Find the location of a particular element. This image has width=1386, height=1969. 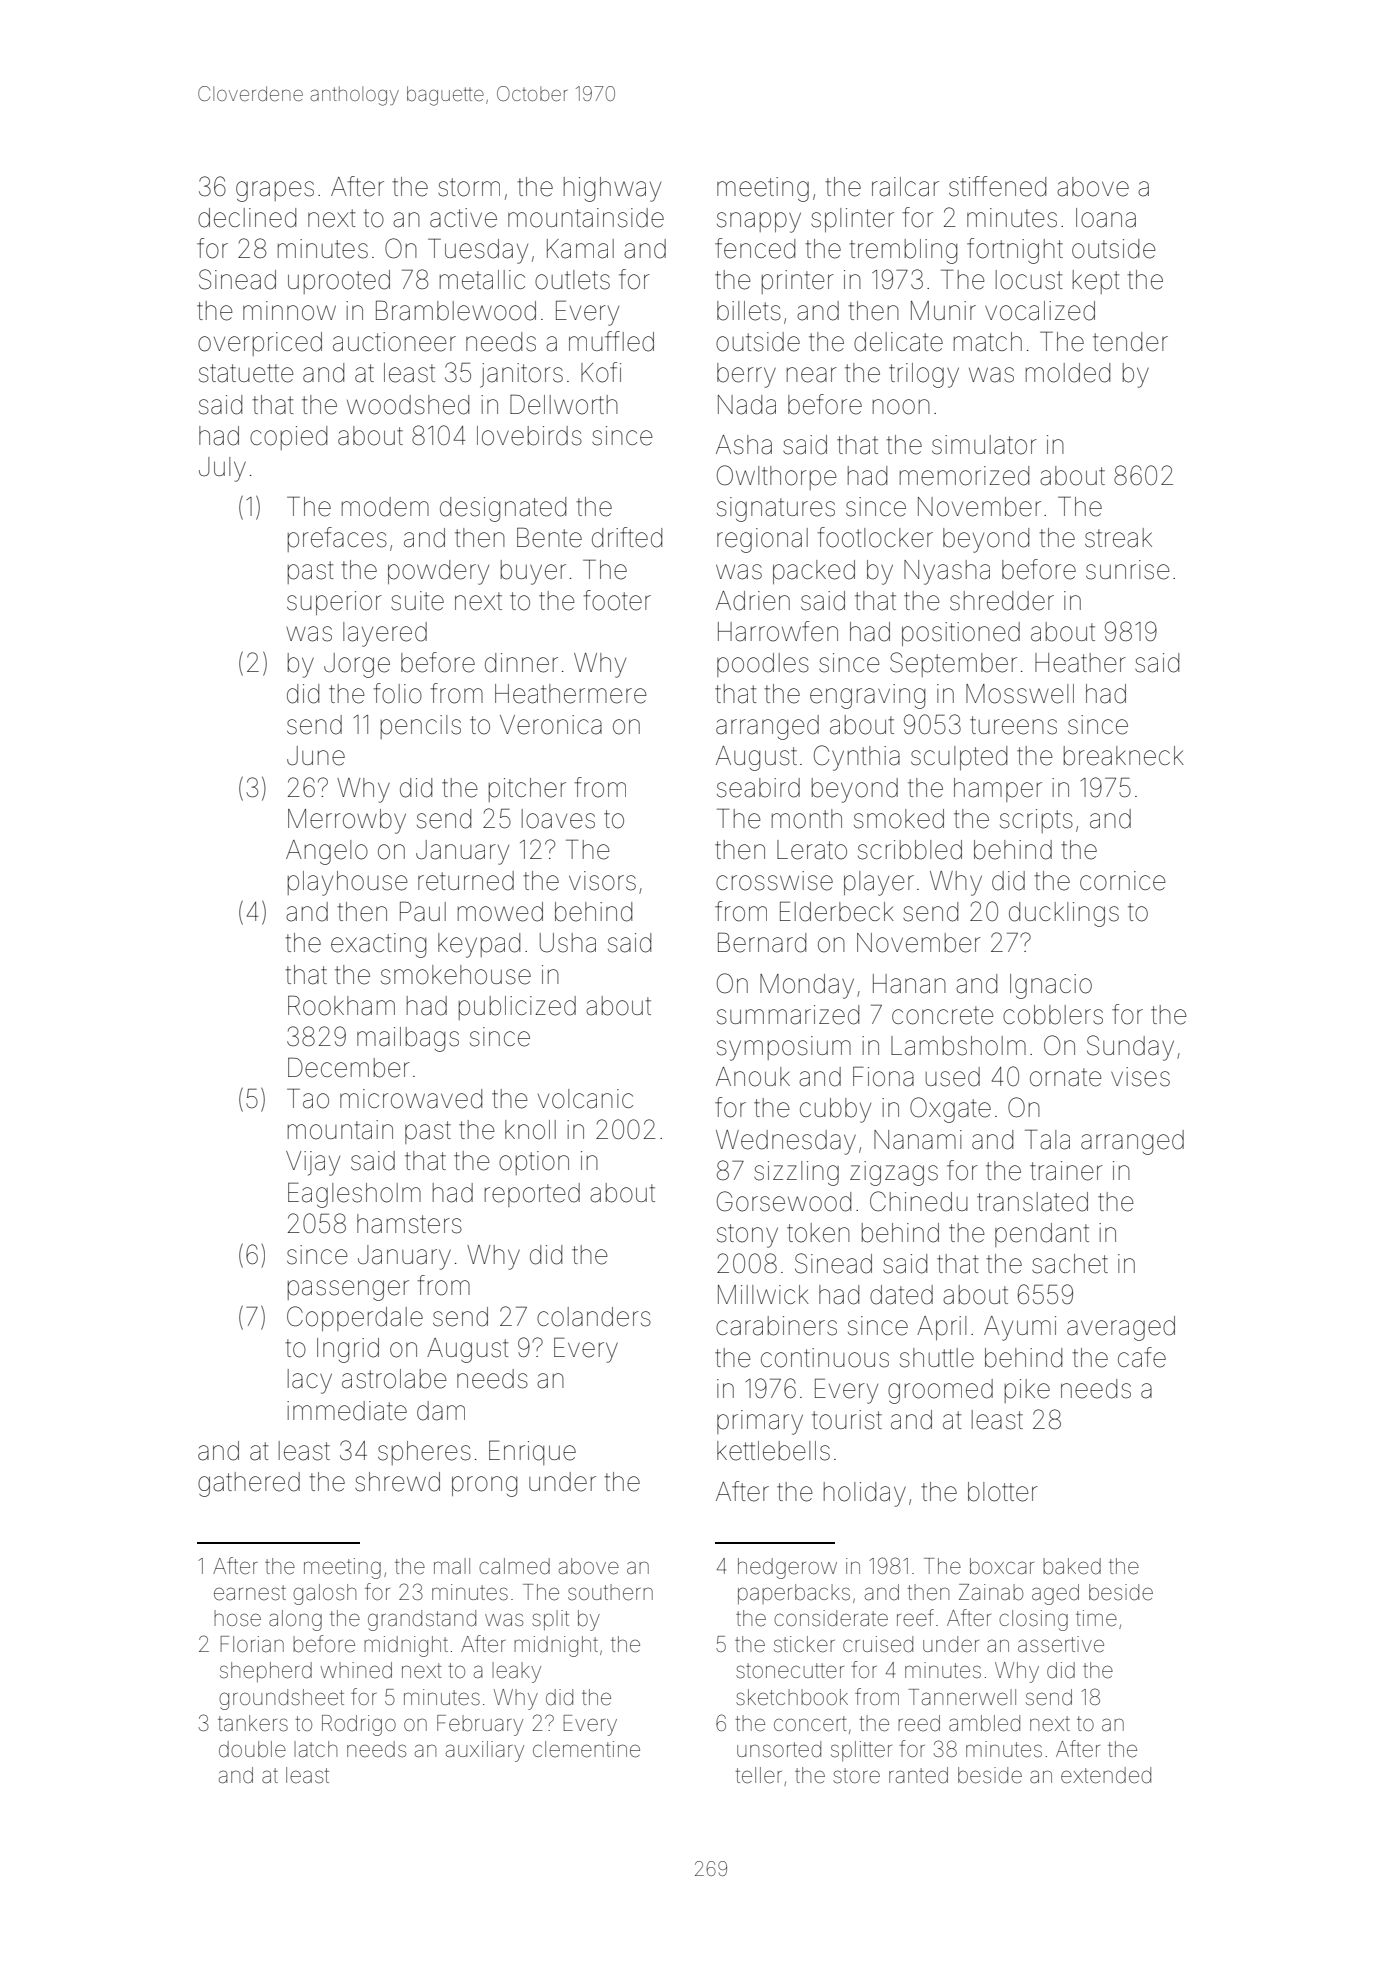

gathered is located at coordinates (249, 1484).
